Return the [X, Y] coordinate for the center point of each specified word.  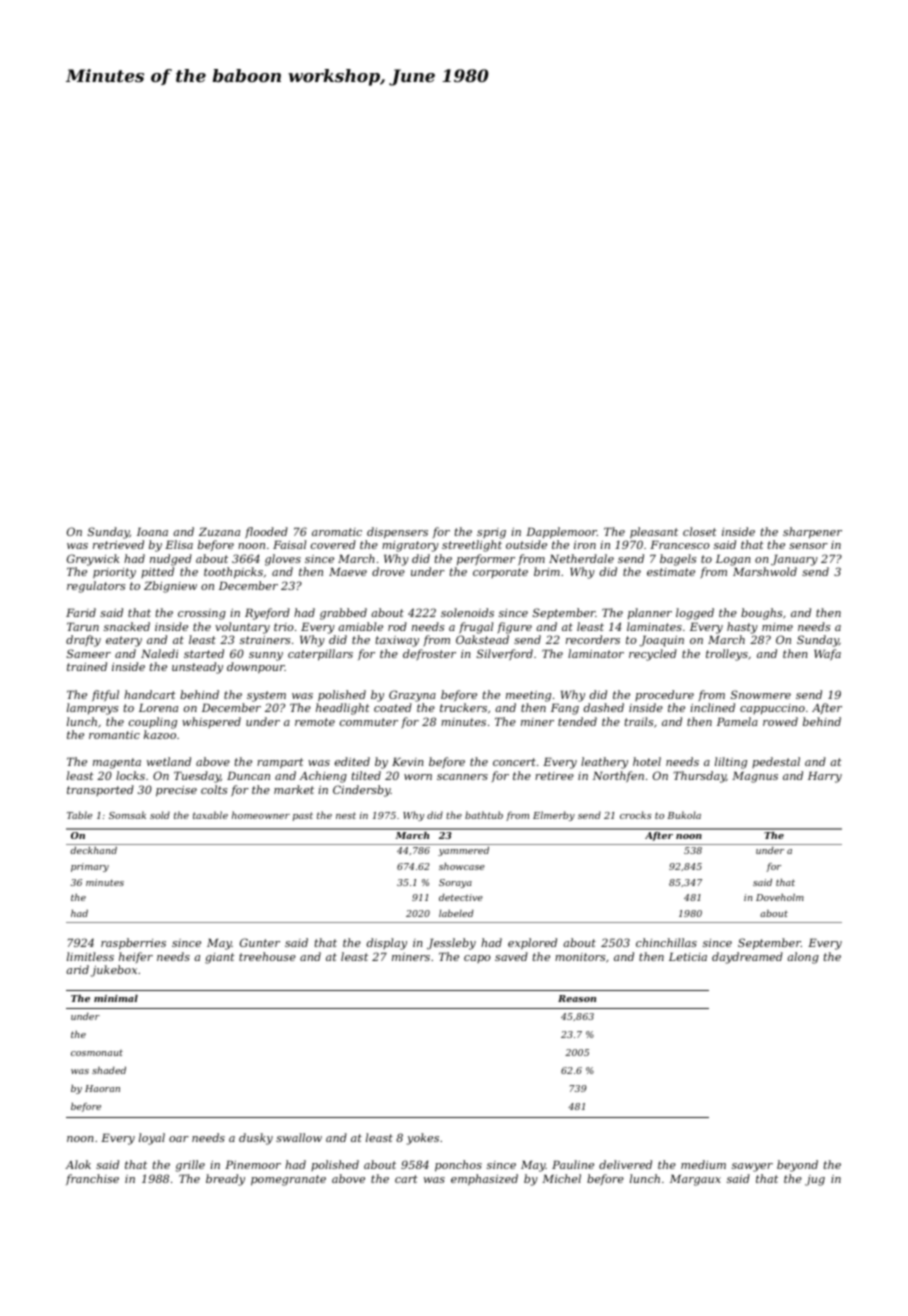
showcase [462, 866]
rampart [280, 763]
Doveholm [780, 897]
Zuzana [219, 531]
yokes [423, 1139]
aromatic [337, 532]
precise [176, 791]
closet [700, 531]
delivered [625, 1164]
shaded [109, 1070]
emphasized [484, 1180]
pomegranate [288, 1180]
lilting [731, 763]
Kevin [408, 761]
